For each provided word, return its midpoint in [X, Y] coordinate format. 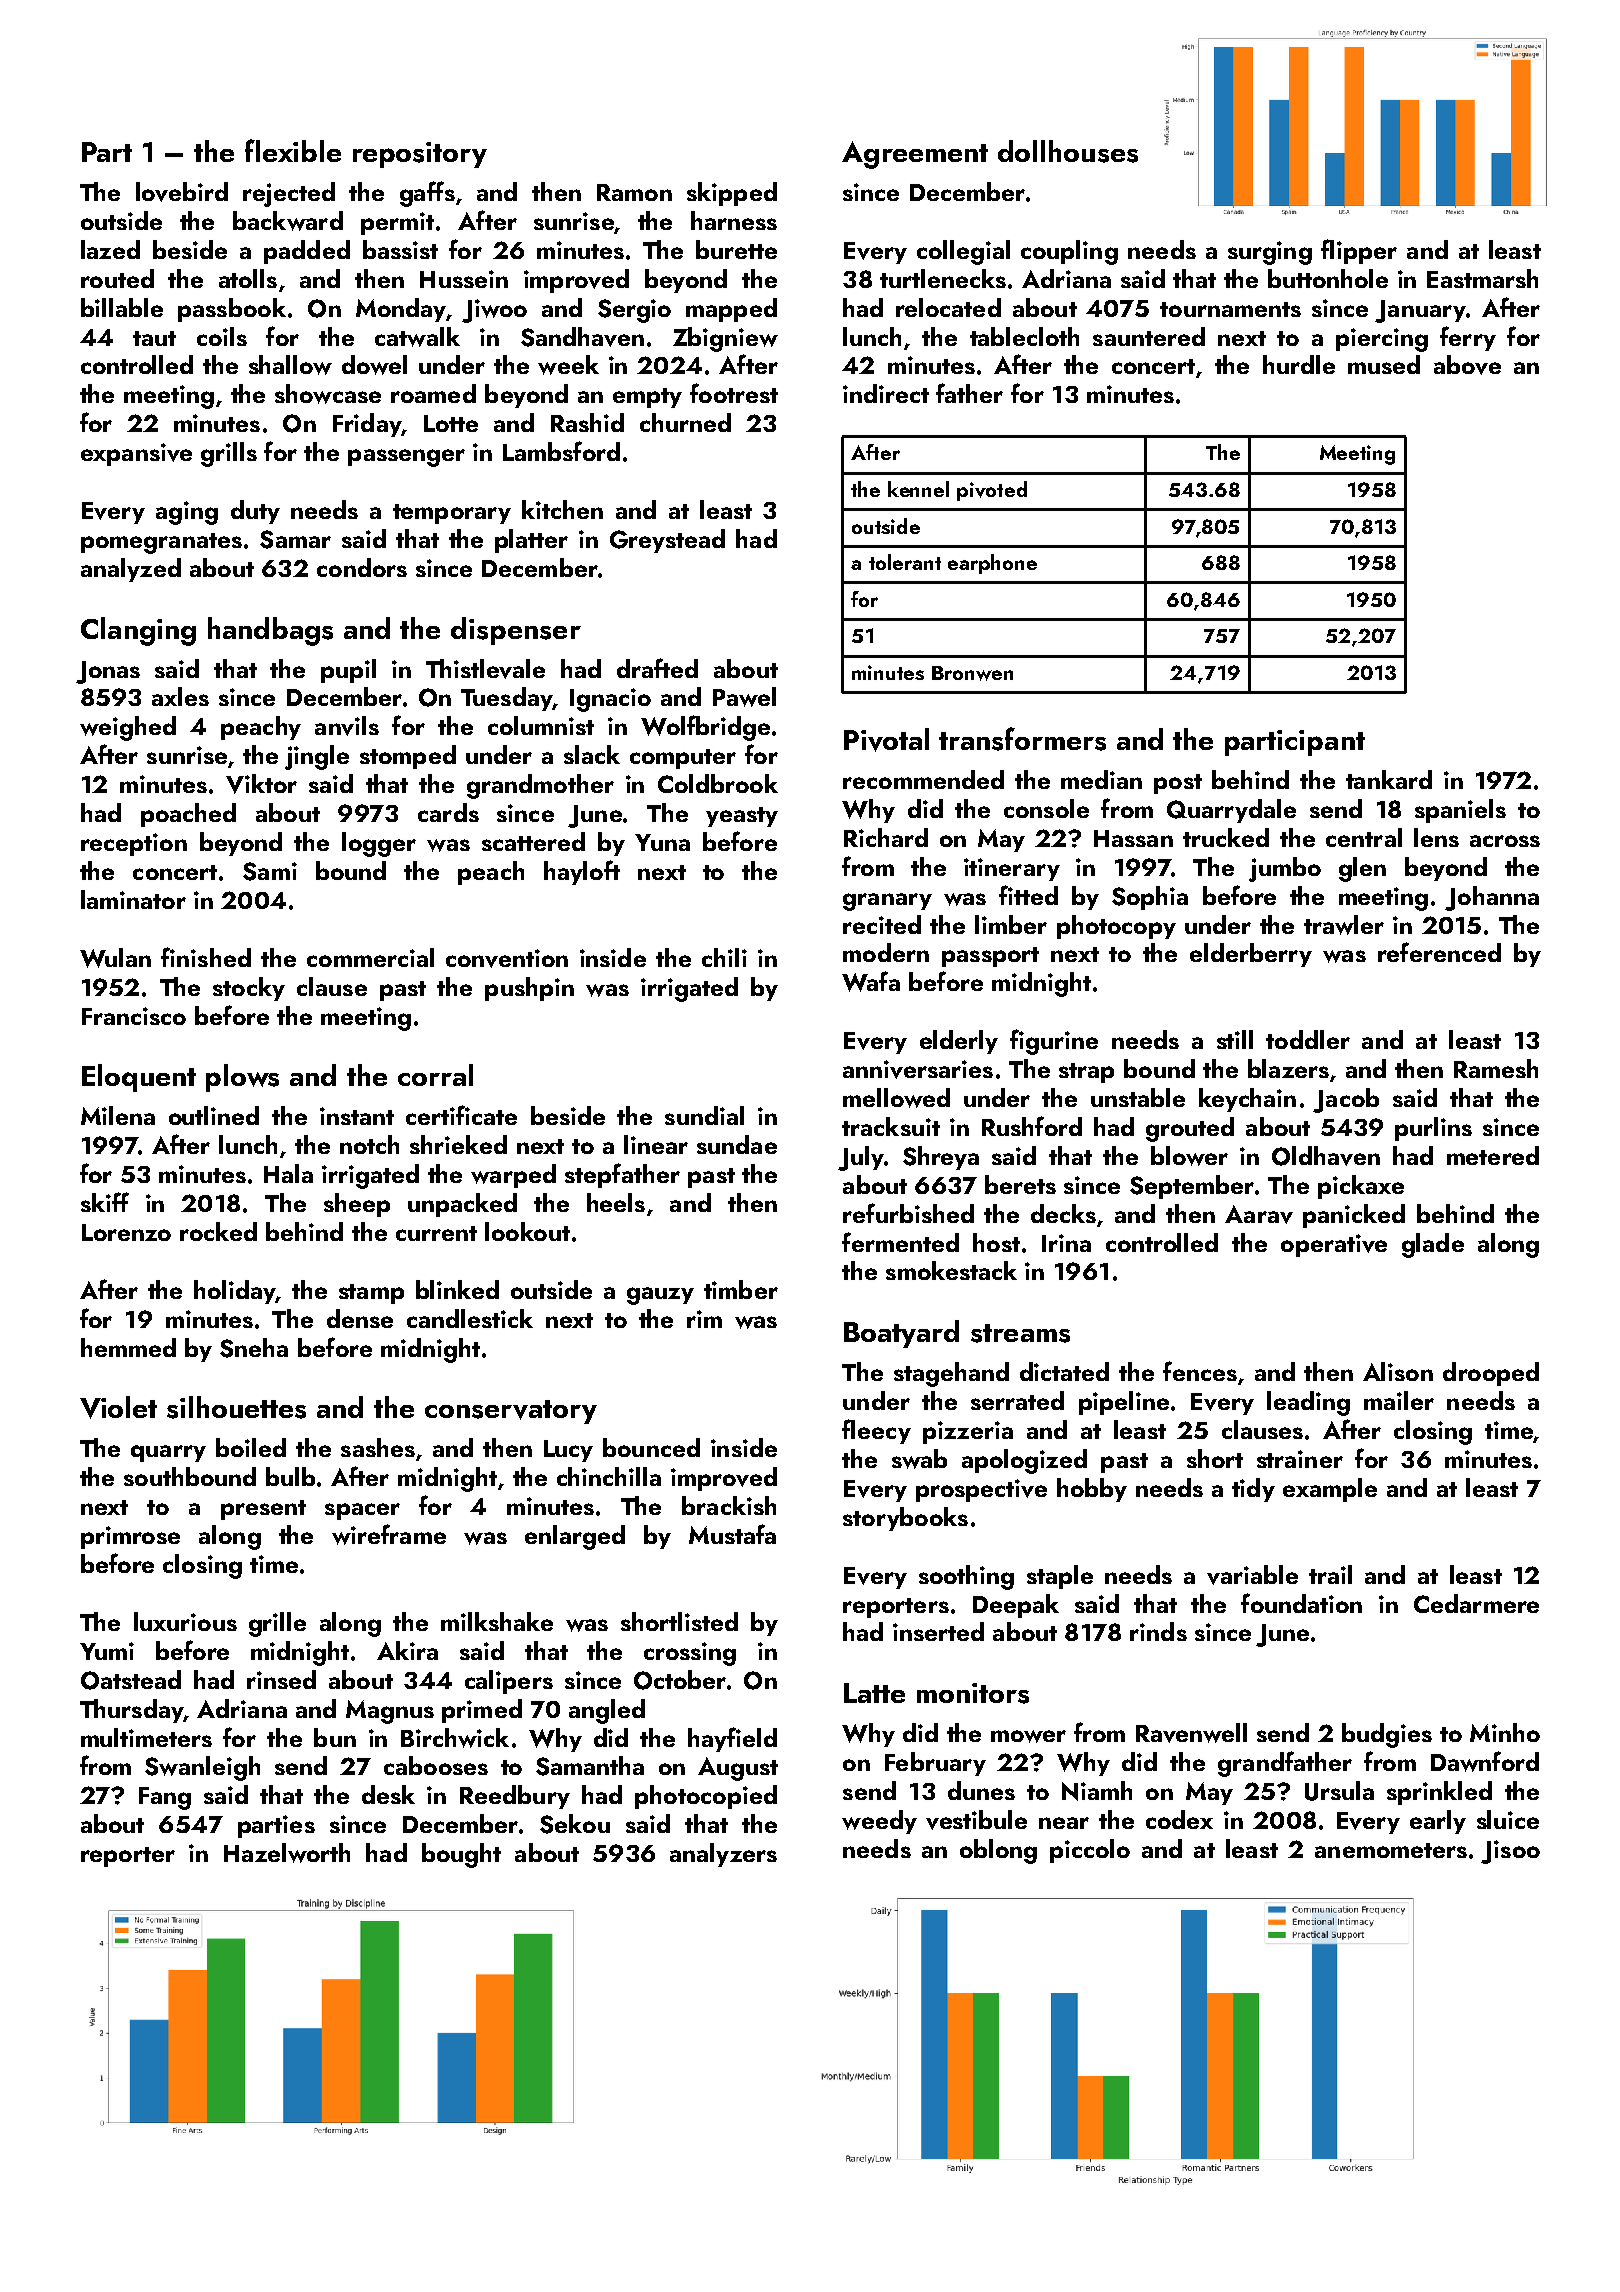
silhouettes [236, 1407]
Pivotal [886, 740]
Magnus [390, 1712]
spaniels [1460, 811]
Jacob [1346, 1100]
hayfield [732, 1739]
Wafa [871, 981]
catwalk [417, 337]
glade [1433, 1245]
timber [741, 1289]
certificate [461, 1115]
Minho [1505, 1732]
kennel [918, 489]
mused [1384, 364]
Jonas [108, 672]
